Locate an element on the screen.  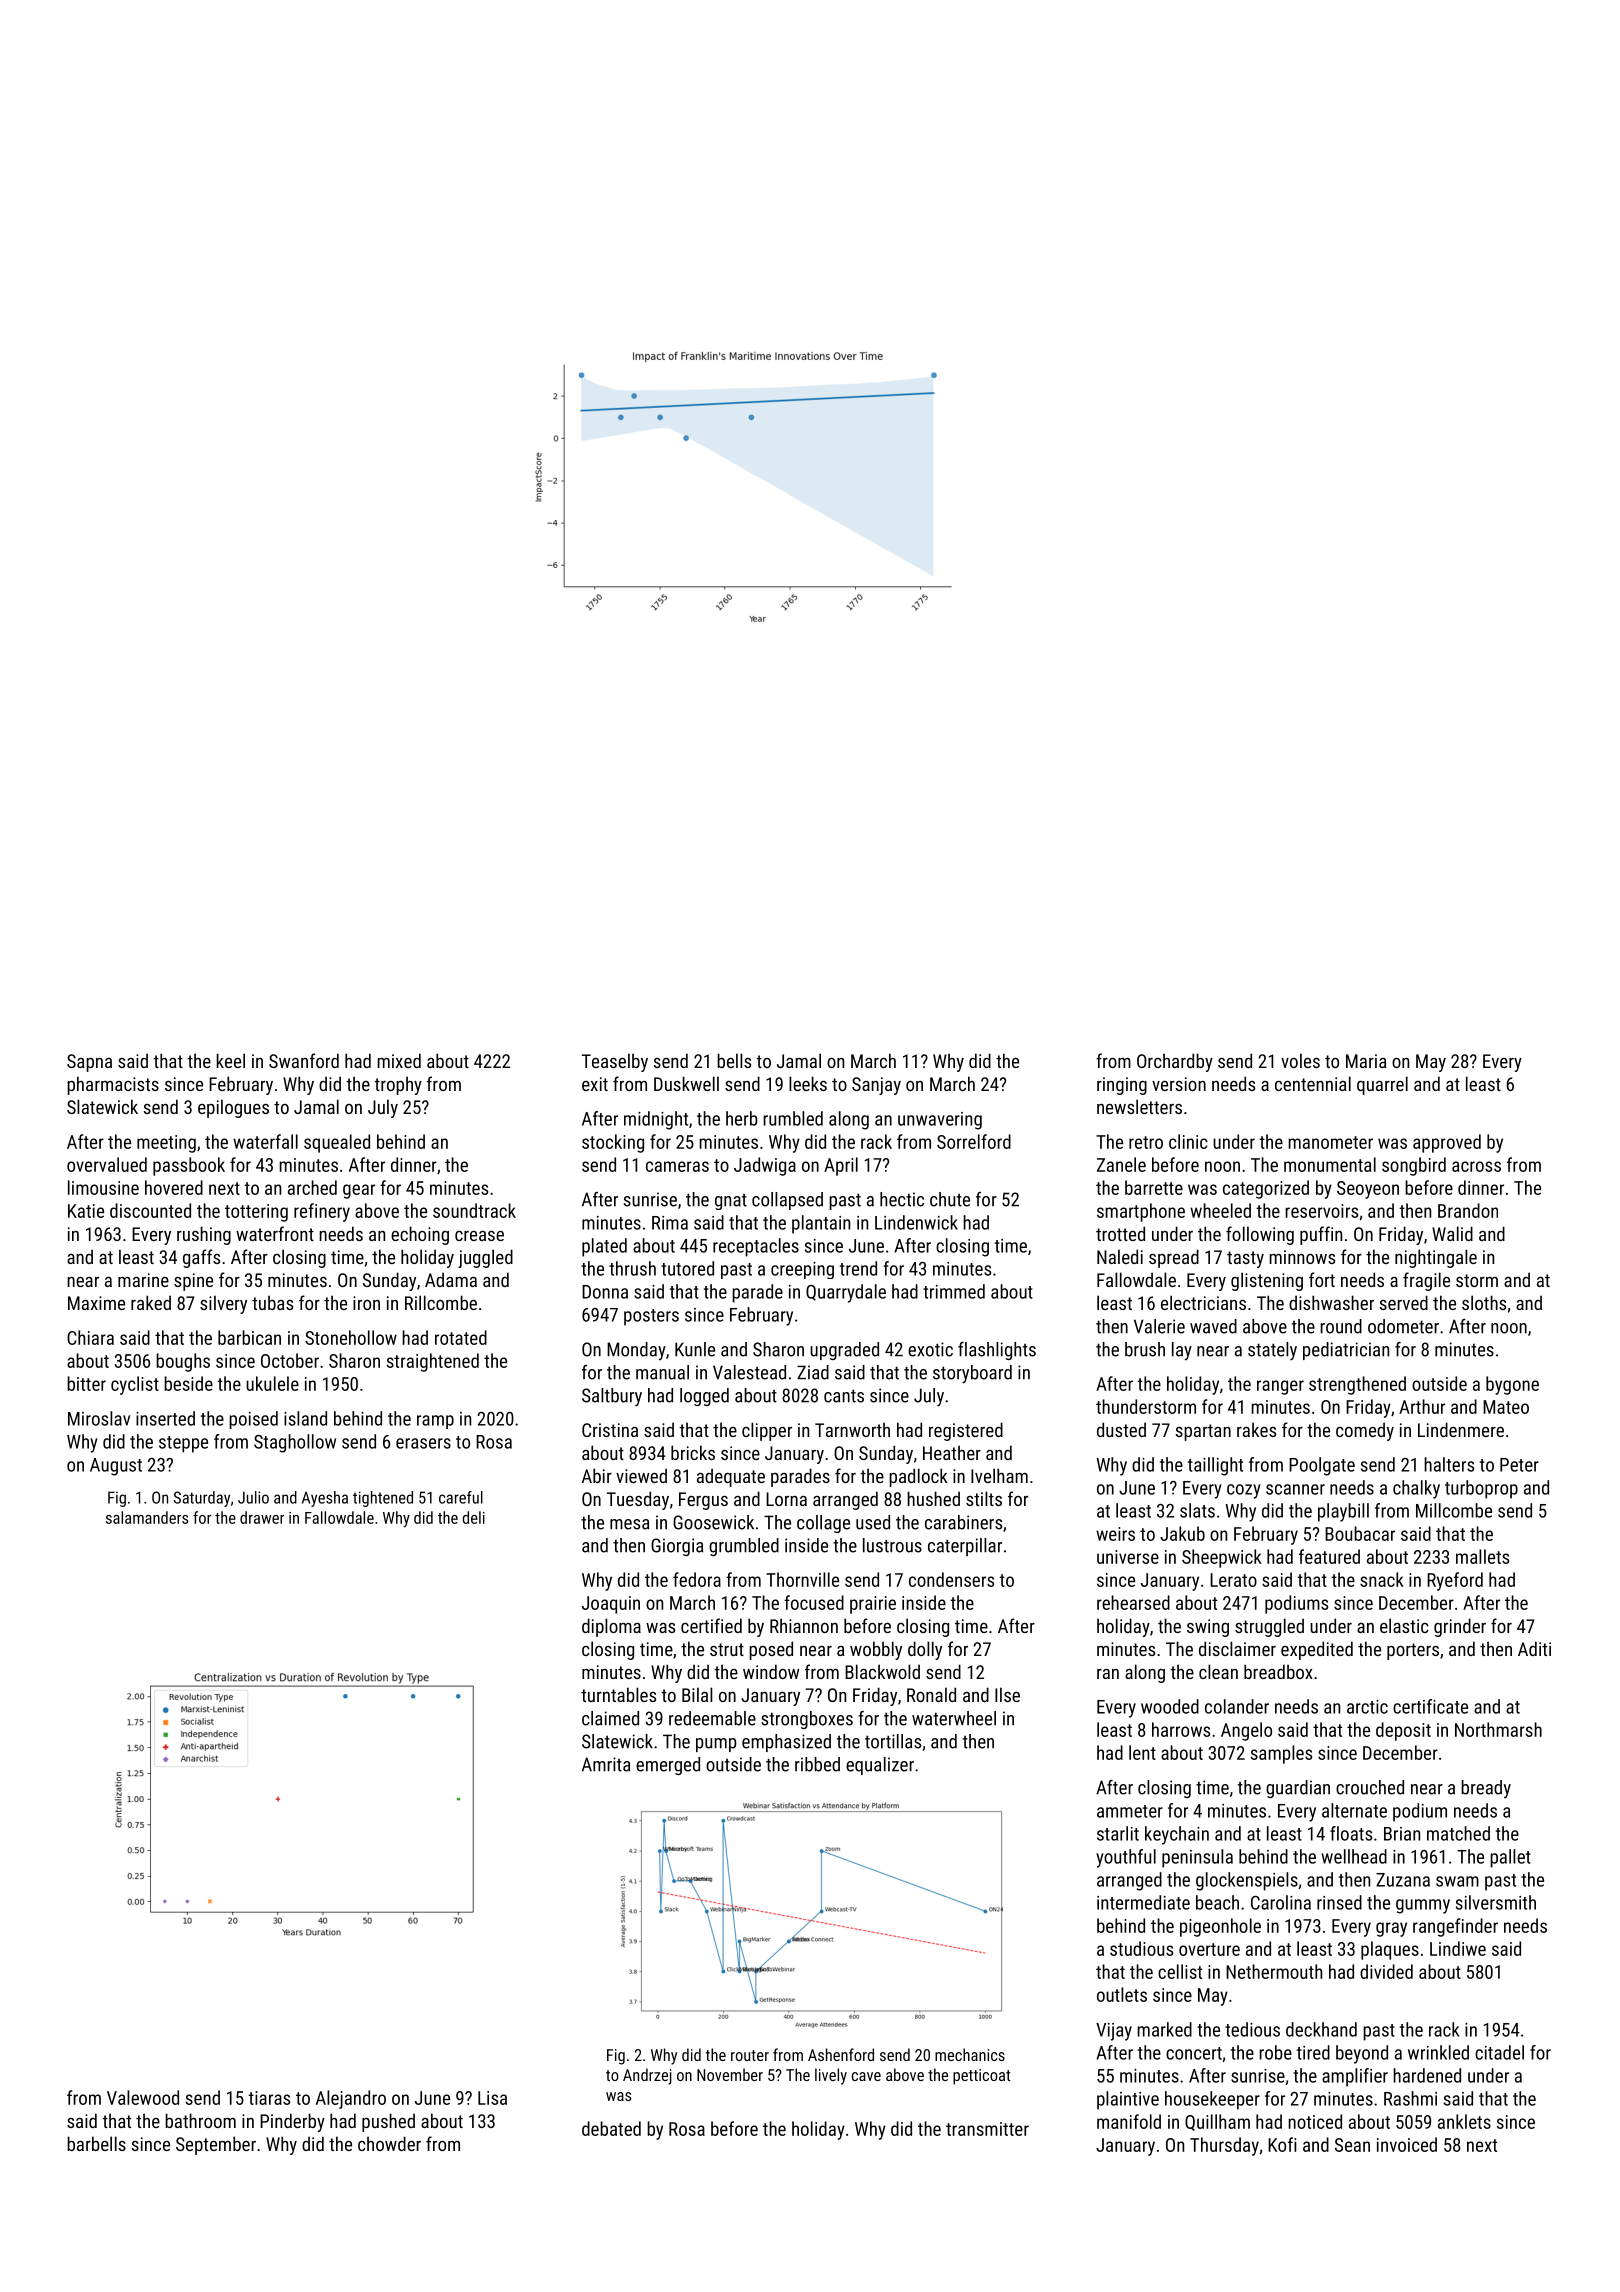
registered is located at coordinates (966, 1431).
